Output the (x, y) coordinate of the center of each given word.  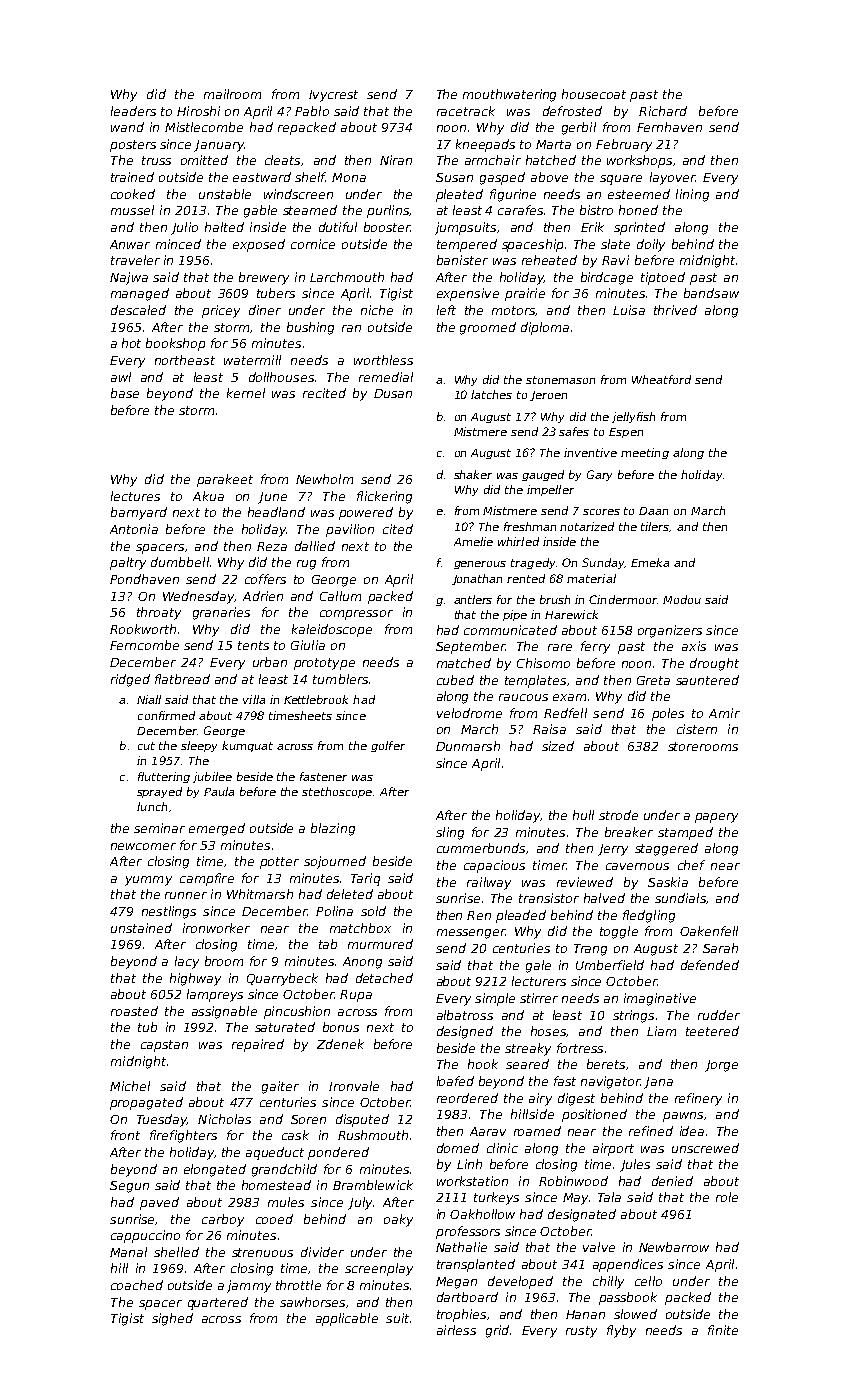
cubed (455, 680)
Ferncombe (144, 645)
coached (137, 1285)
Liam (661, 1031)
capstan (164, 1046)
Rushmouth (373, 1135)
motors (513, 310)
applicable (347, 1319)
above (549, 177)
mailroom (232, 94)
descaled (138, 310)
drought (714, 664)
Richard (663, 111)
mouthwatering (509, 95)
